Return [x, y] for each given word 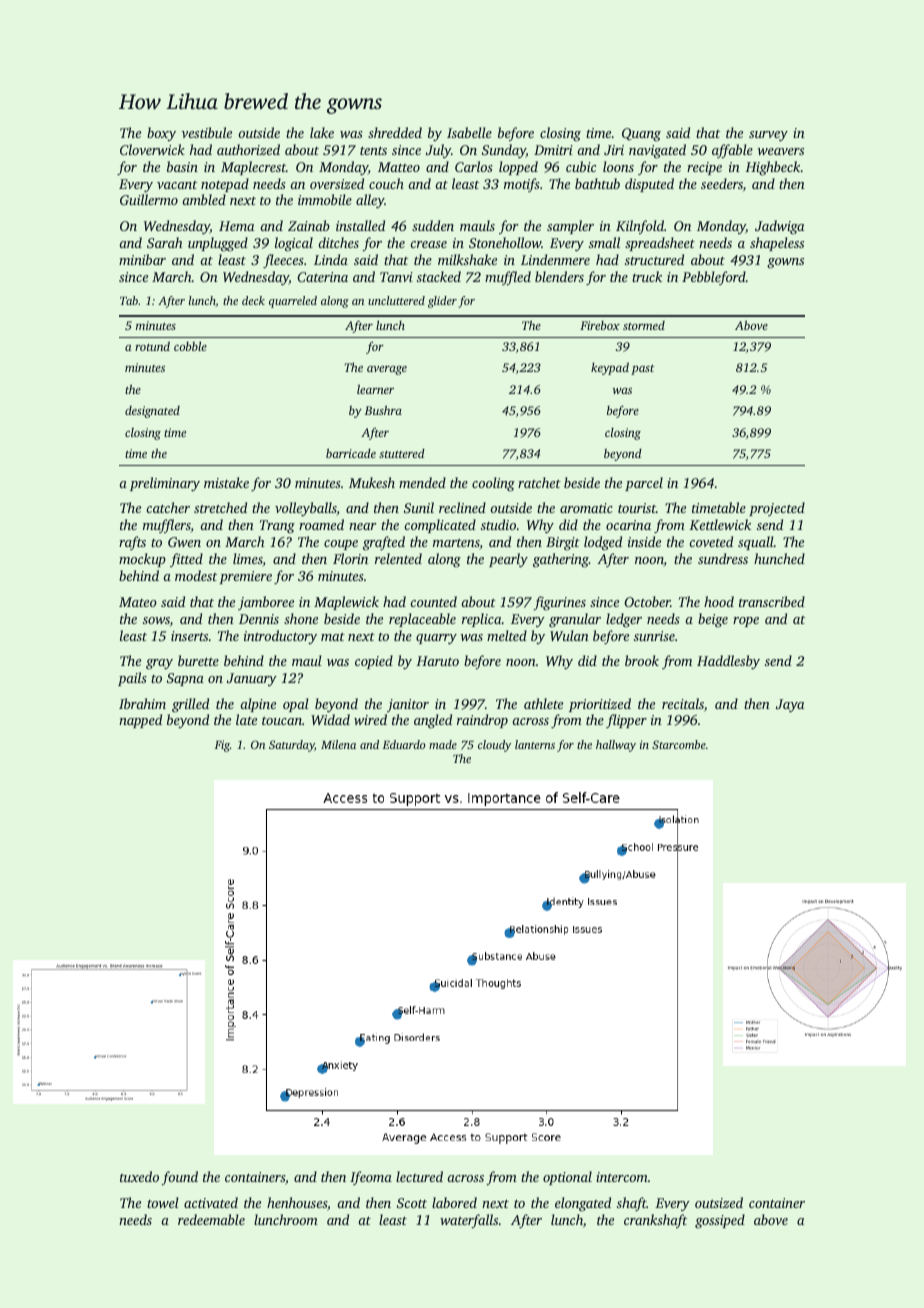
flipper [626, 721]
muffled [508, 278]
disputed [649, 185]
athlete [543, 703]
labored [454, 1202]
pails [132, 679]
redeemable [211, 1219]
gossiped [720, 1221]
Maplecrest [253, 168]
